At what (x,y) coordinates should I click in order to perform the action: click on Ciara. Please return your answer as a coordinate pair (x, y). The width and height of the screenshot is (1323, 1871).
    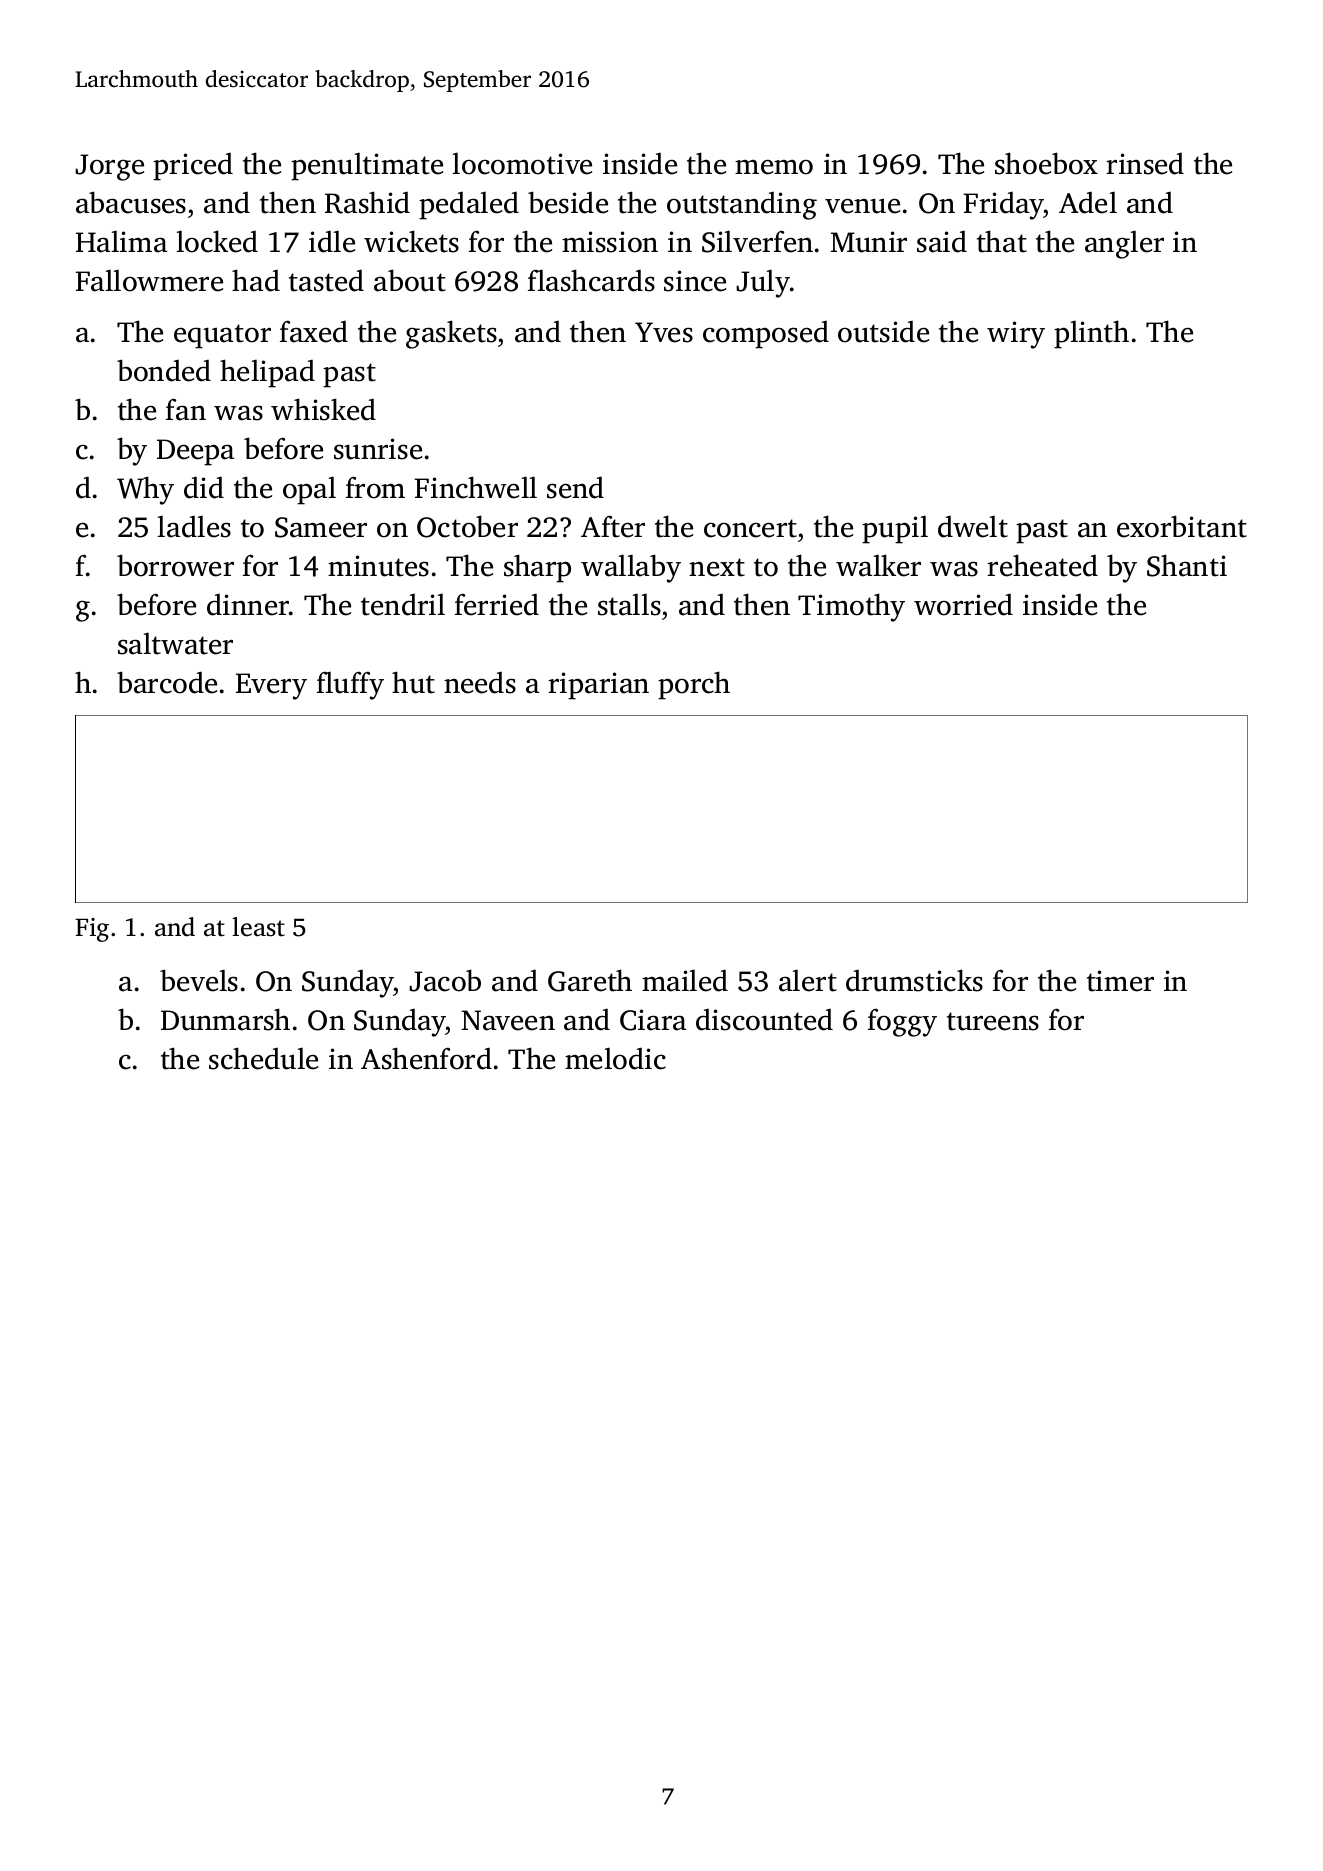
    Looking at the image, I should click on (653, 1020).
